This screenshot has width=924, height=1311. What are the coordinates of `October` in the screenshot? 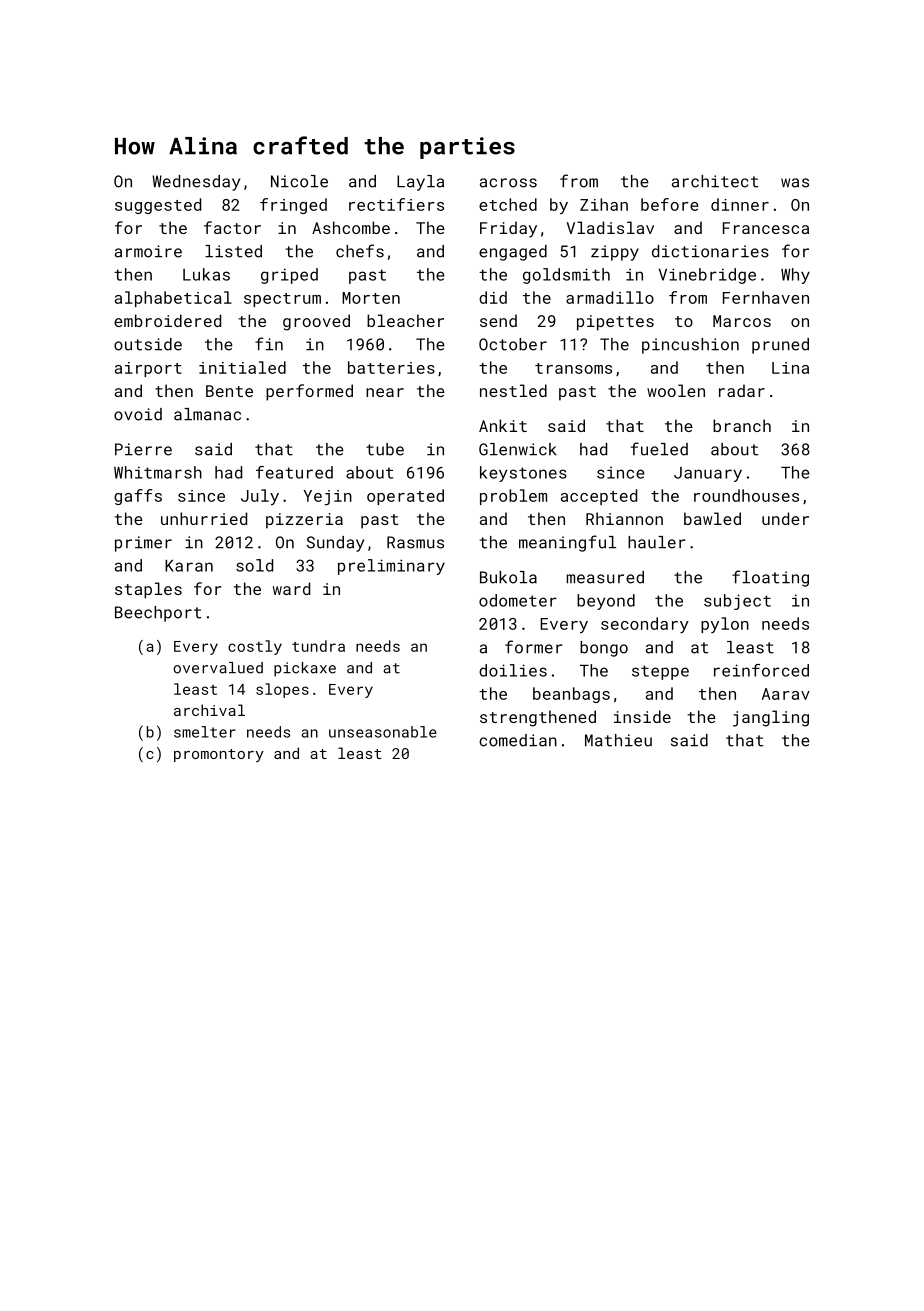 It's located at (513, 344).
